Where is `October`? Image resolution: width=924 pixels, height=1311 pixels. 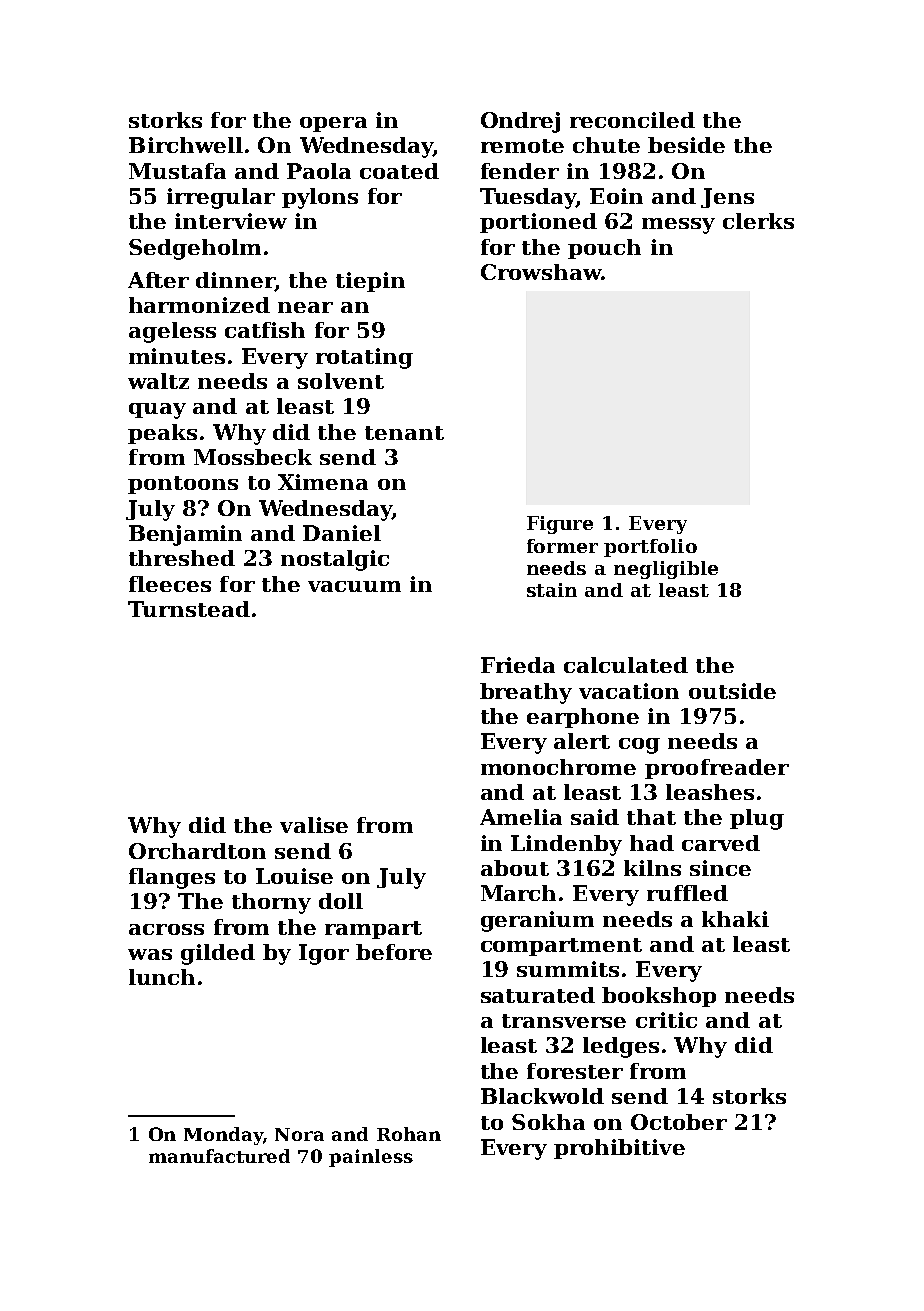
October is located at coordinates (679, 1122).
